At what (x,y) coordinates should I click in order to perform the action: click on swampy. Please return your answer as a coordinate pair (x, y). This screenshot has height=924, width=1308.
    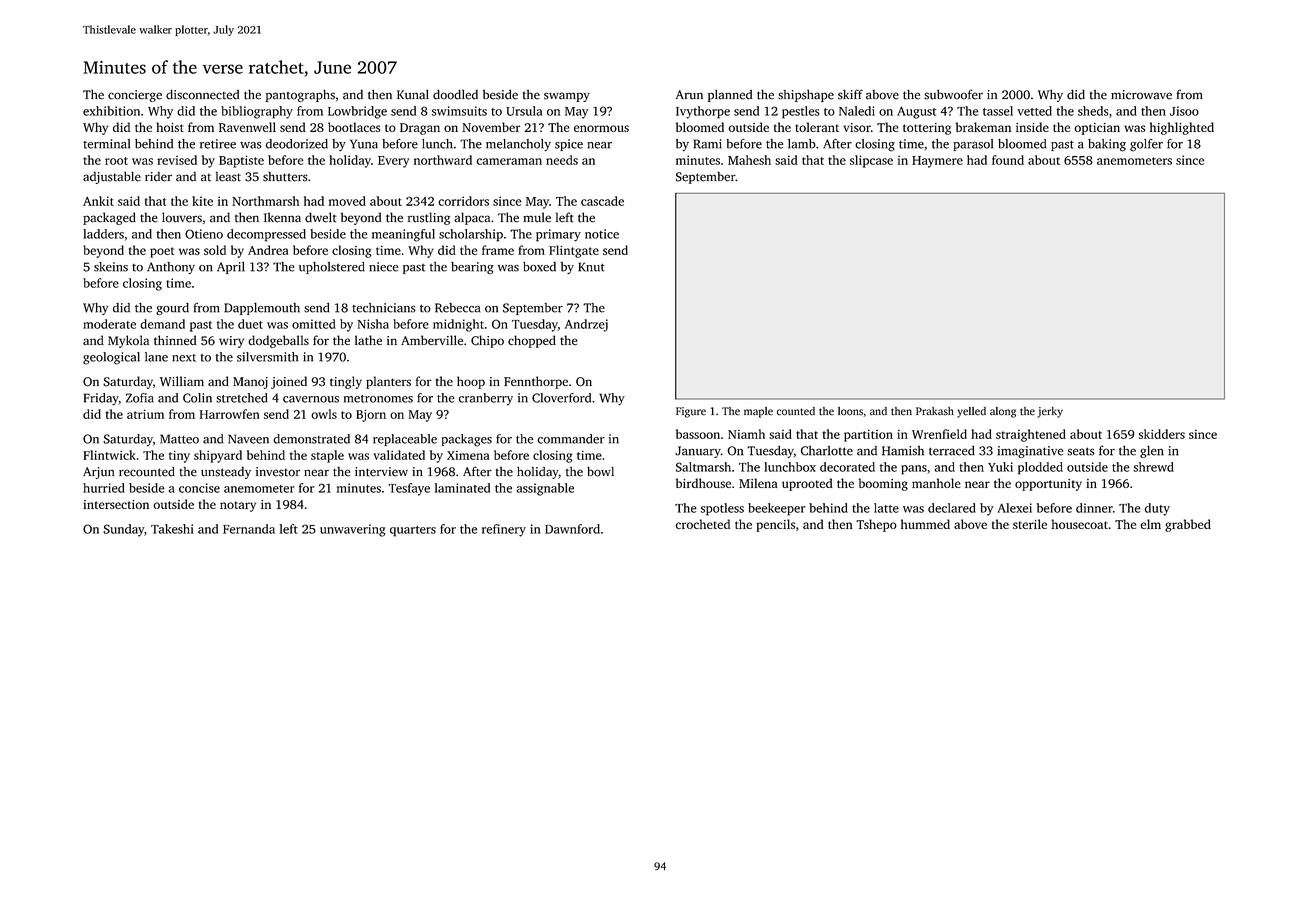
    Looking at the image, I should click on (567, 97).
